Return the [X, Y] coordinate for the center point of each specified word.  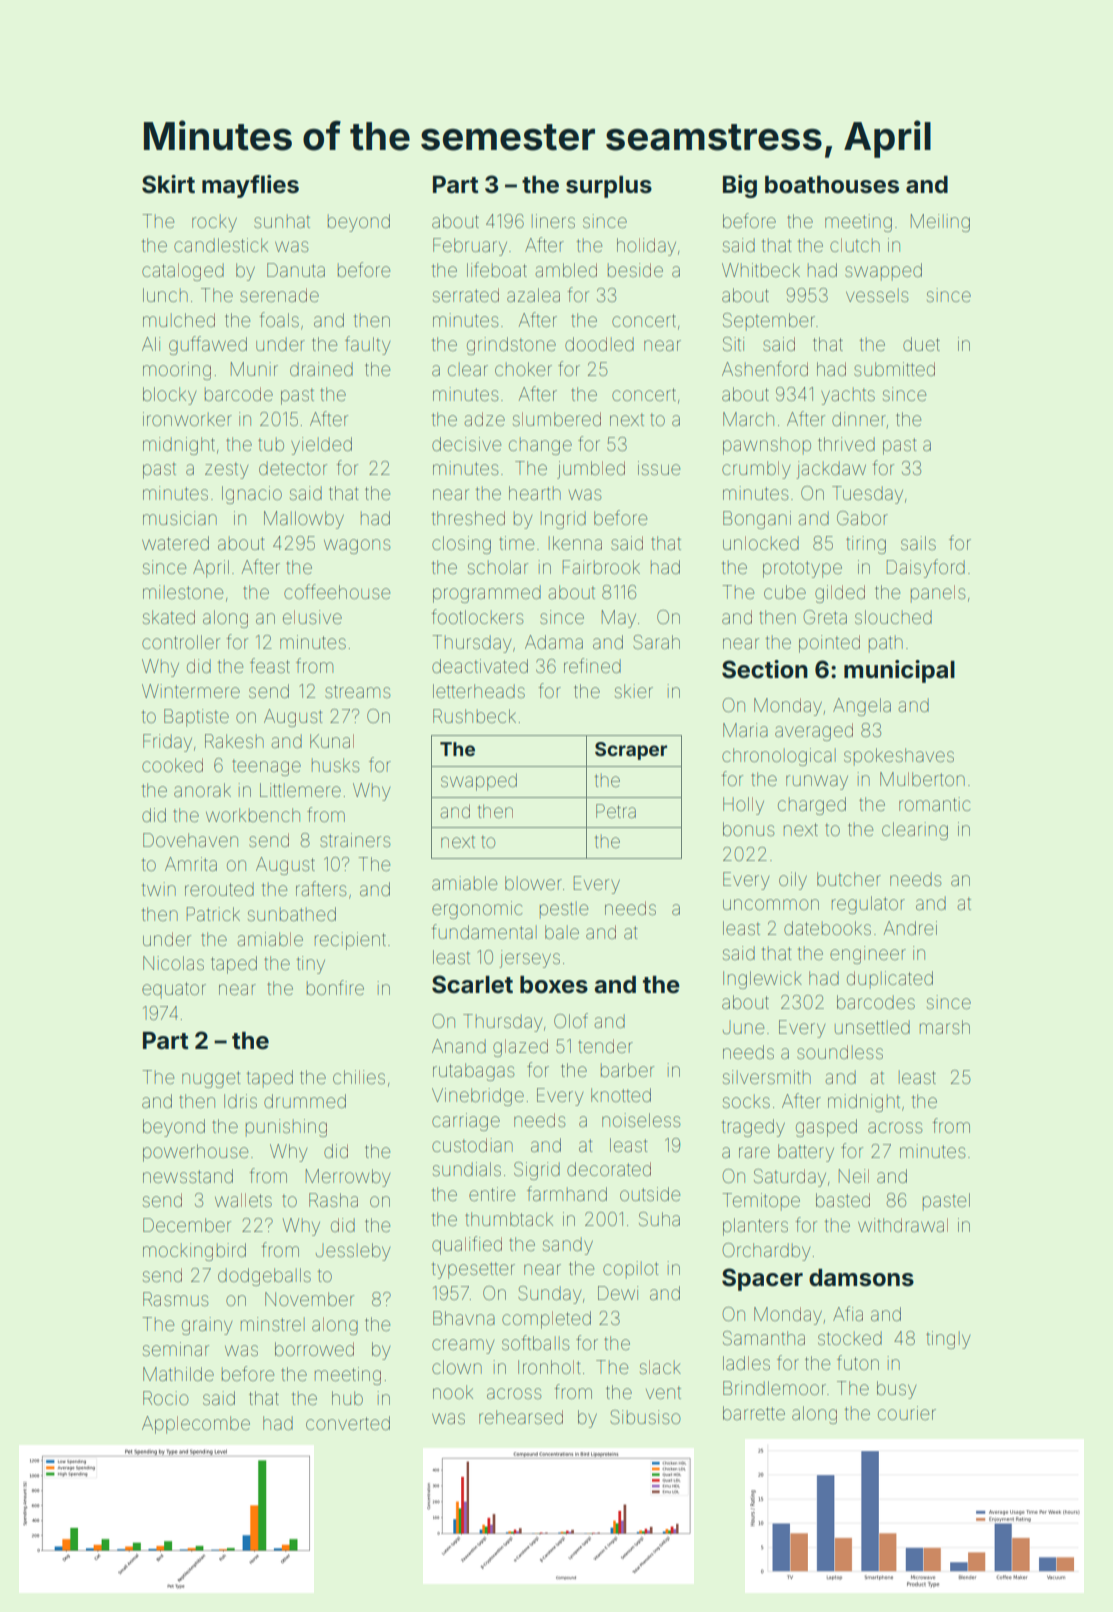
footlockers [477, 616]
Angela [862, 707]
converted [348, 1423]
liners [553, 221]
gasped [826, 1128]
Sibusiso [645, 1417]
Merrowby [348, 1178]
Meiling [940, 223]
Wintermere [191, 691]
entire [492, 1194]
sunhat [282, 221]
